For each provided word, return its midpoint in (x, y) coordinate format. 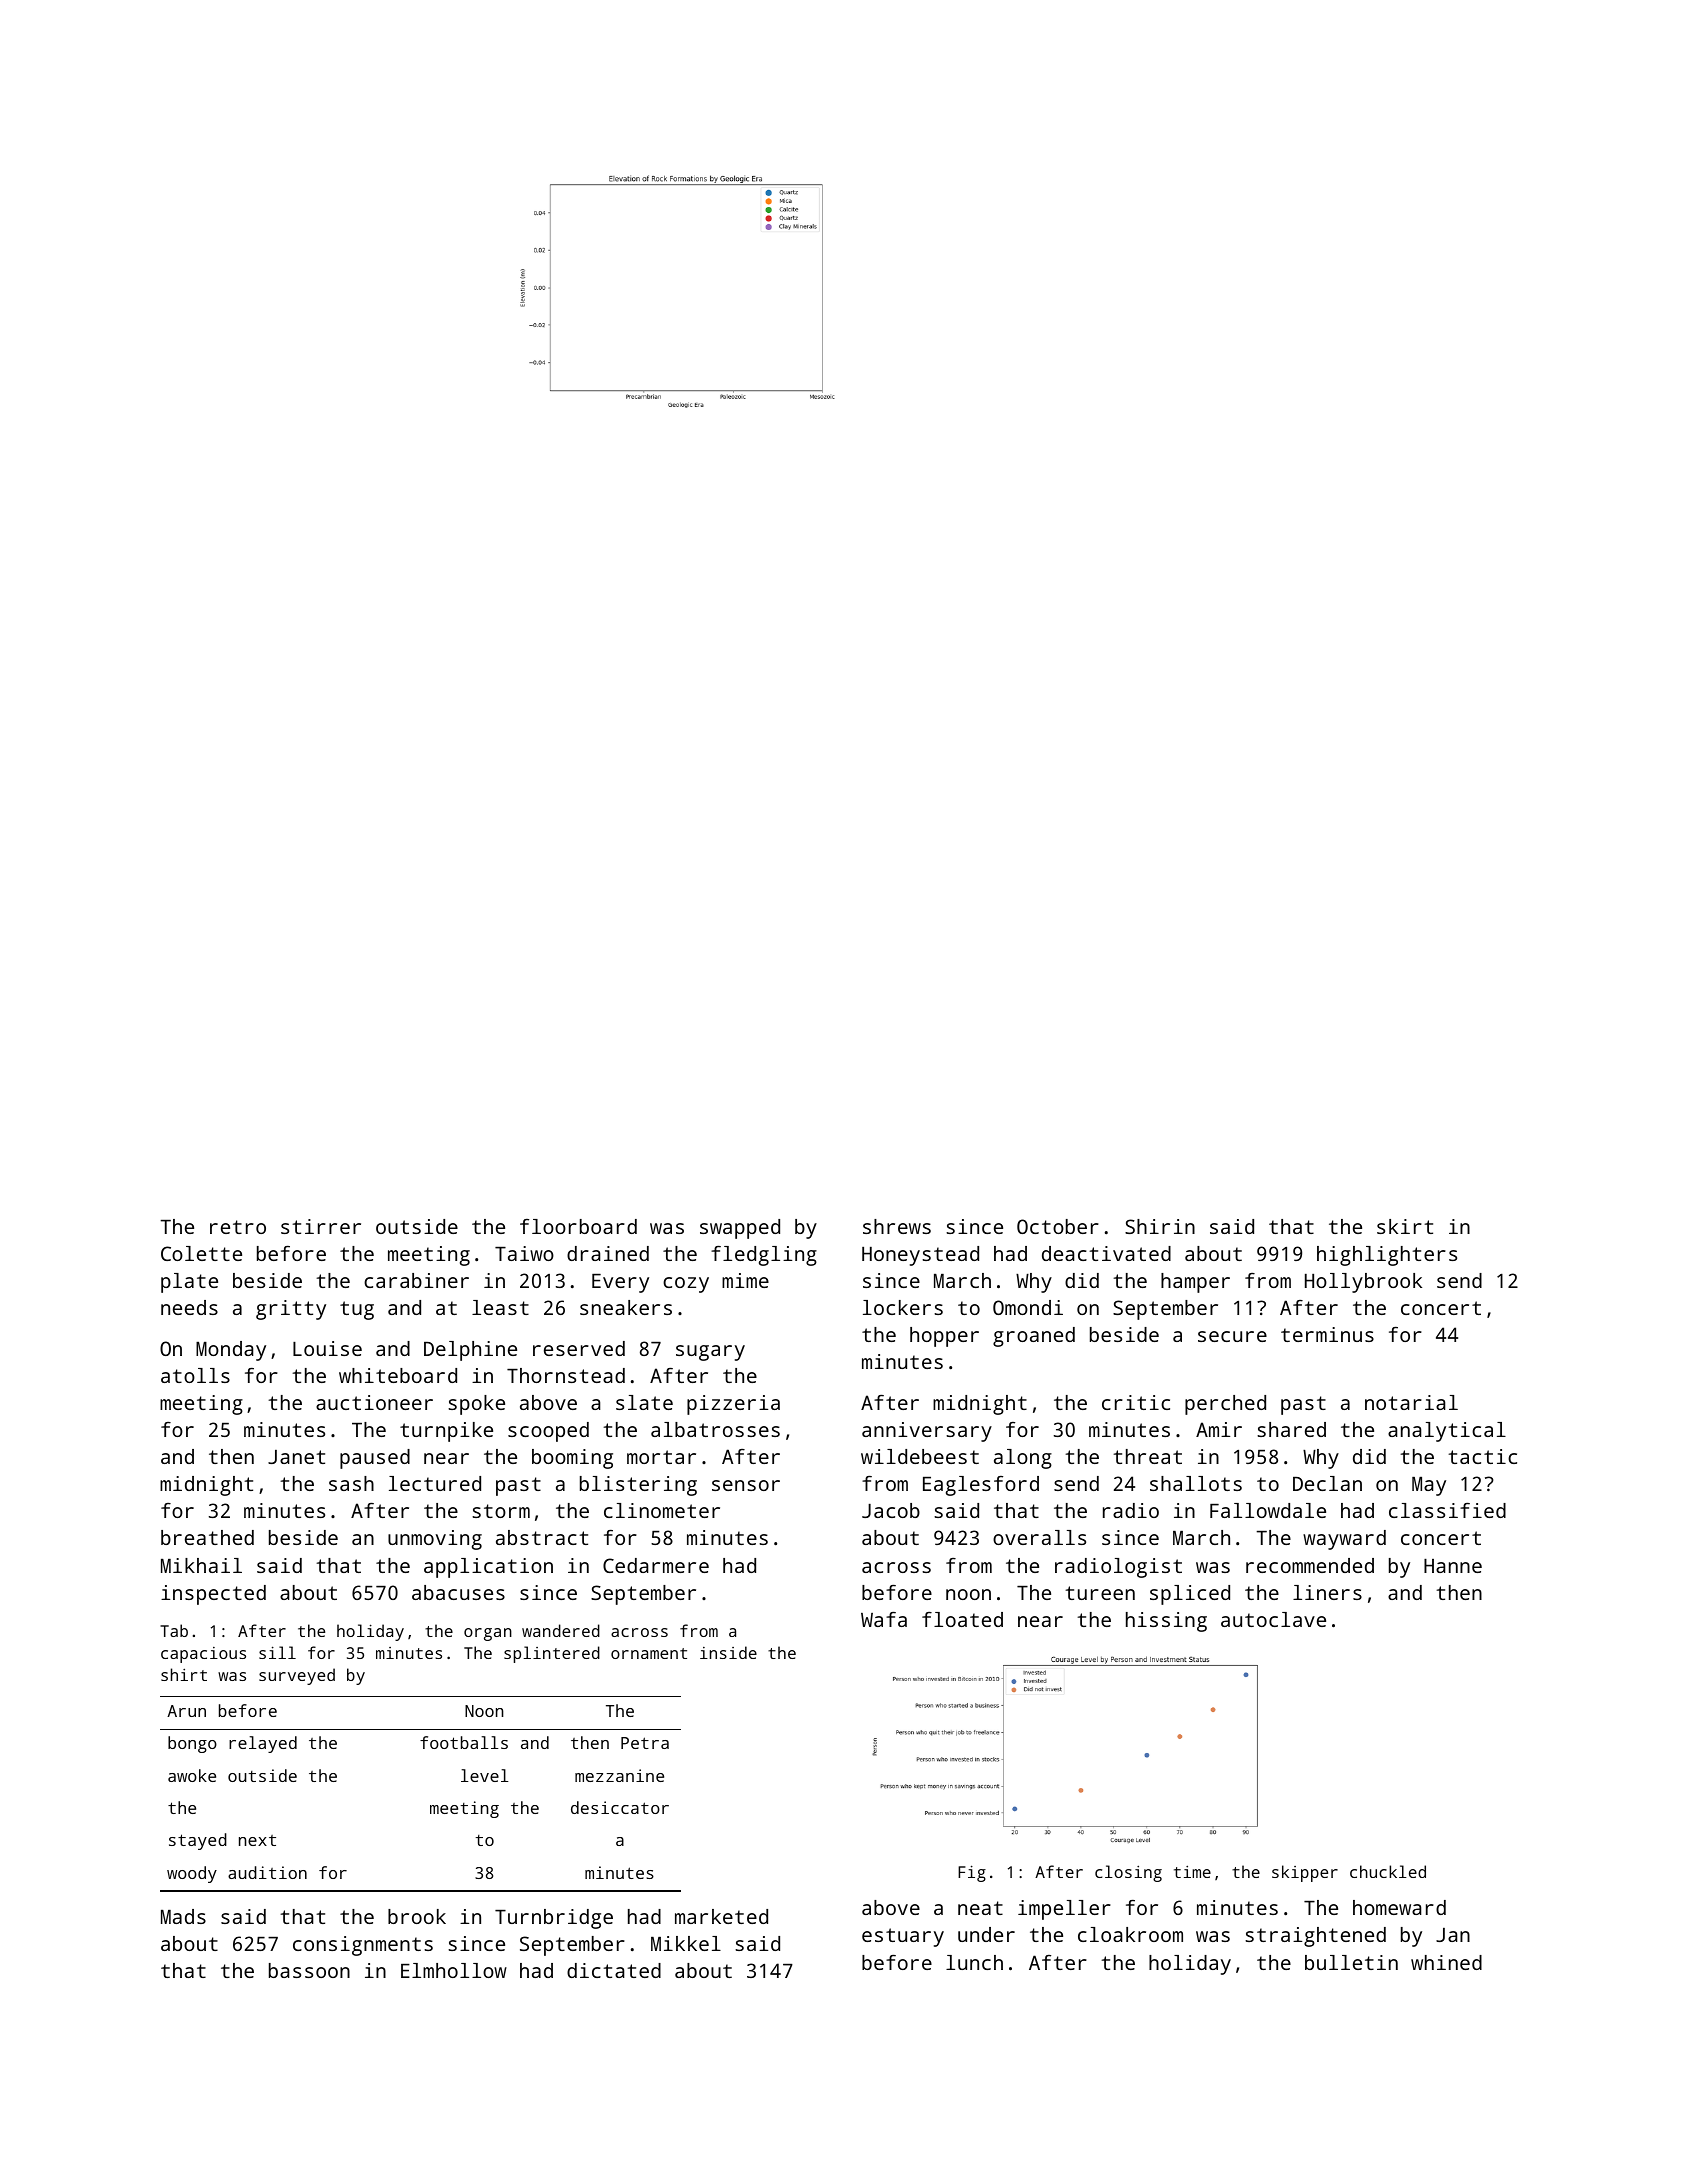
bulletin (1351, 1962)
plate (189, 1283)
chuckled (1388, 1871)
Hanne (1453, 1566)
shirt (184, 1674)
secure (1232, 1336)
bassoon (309, 1970)
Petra (645, 1743)
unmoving (435, 1540)
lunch (974, 1962)
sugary (710, 1353)
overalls (1039, 1537)
